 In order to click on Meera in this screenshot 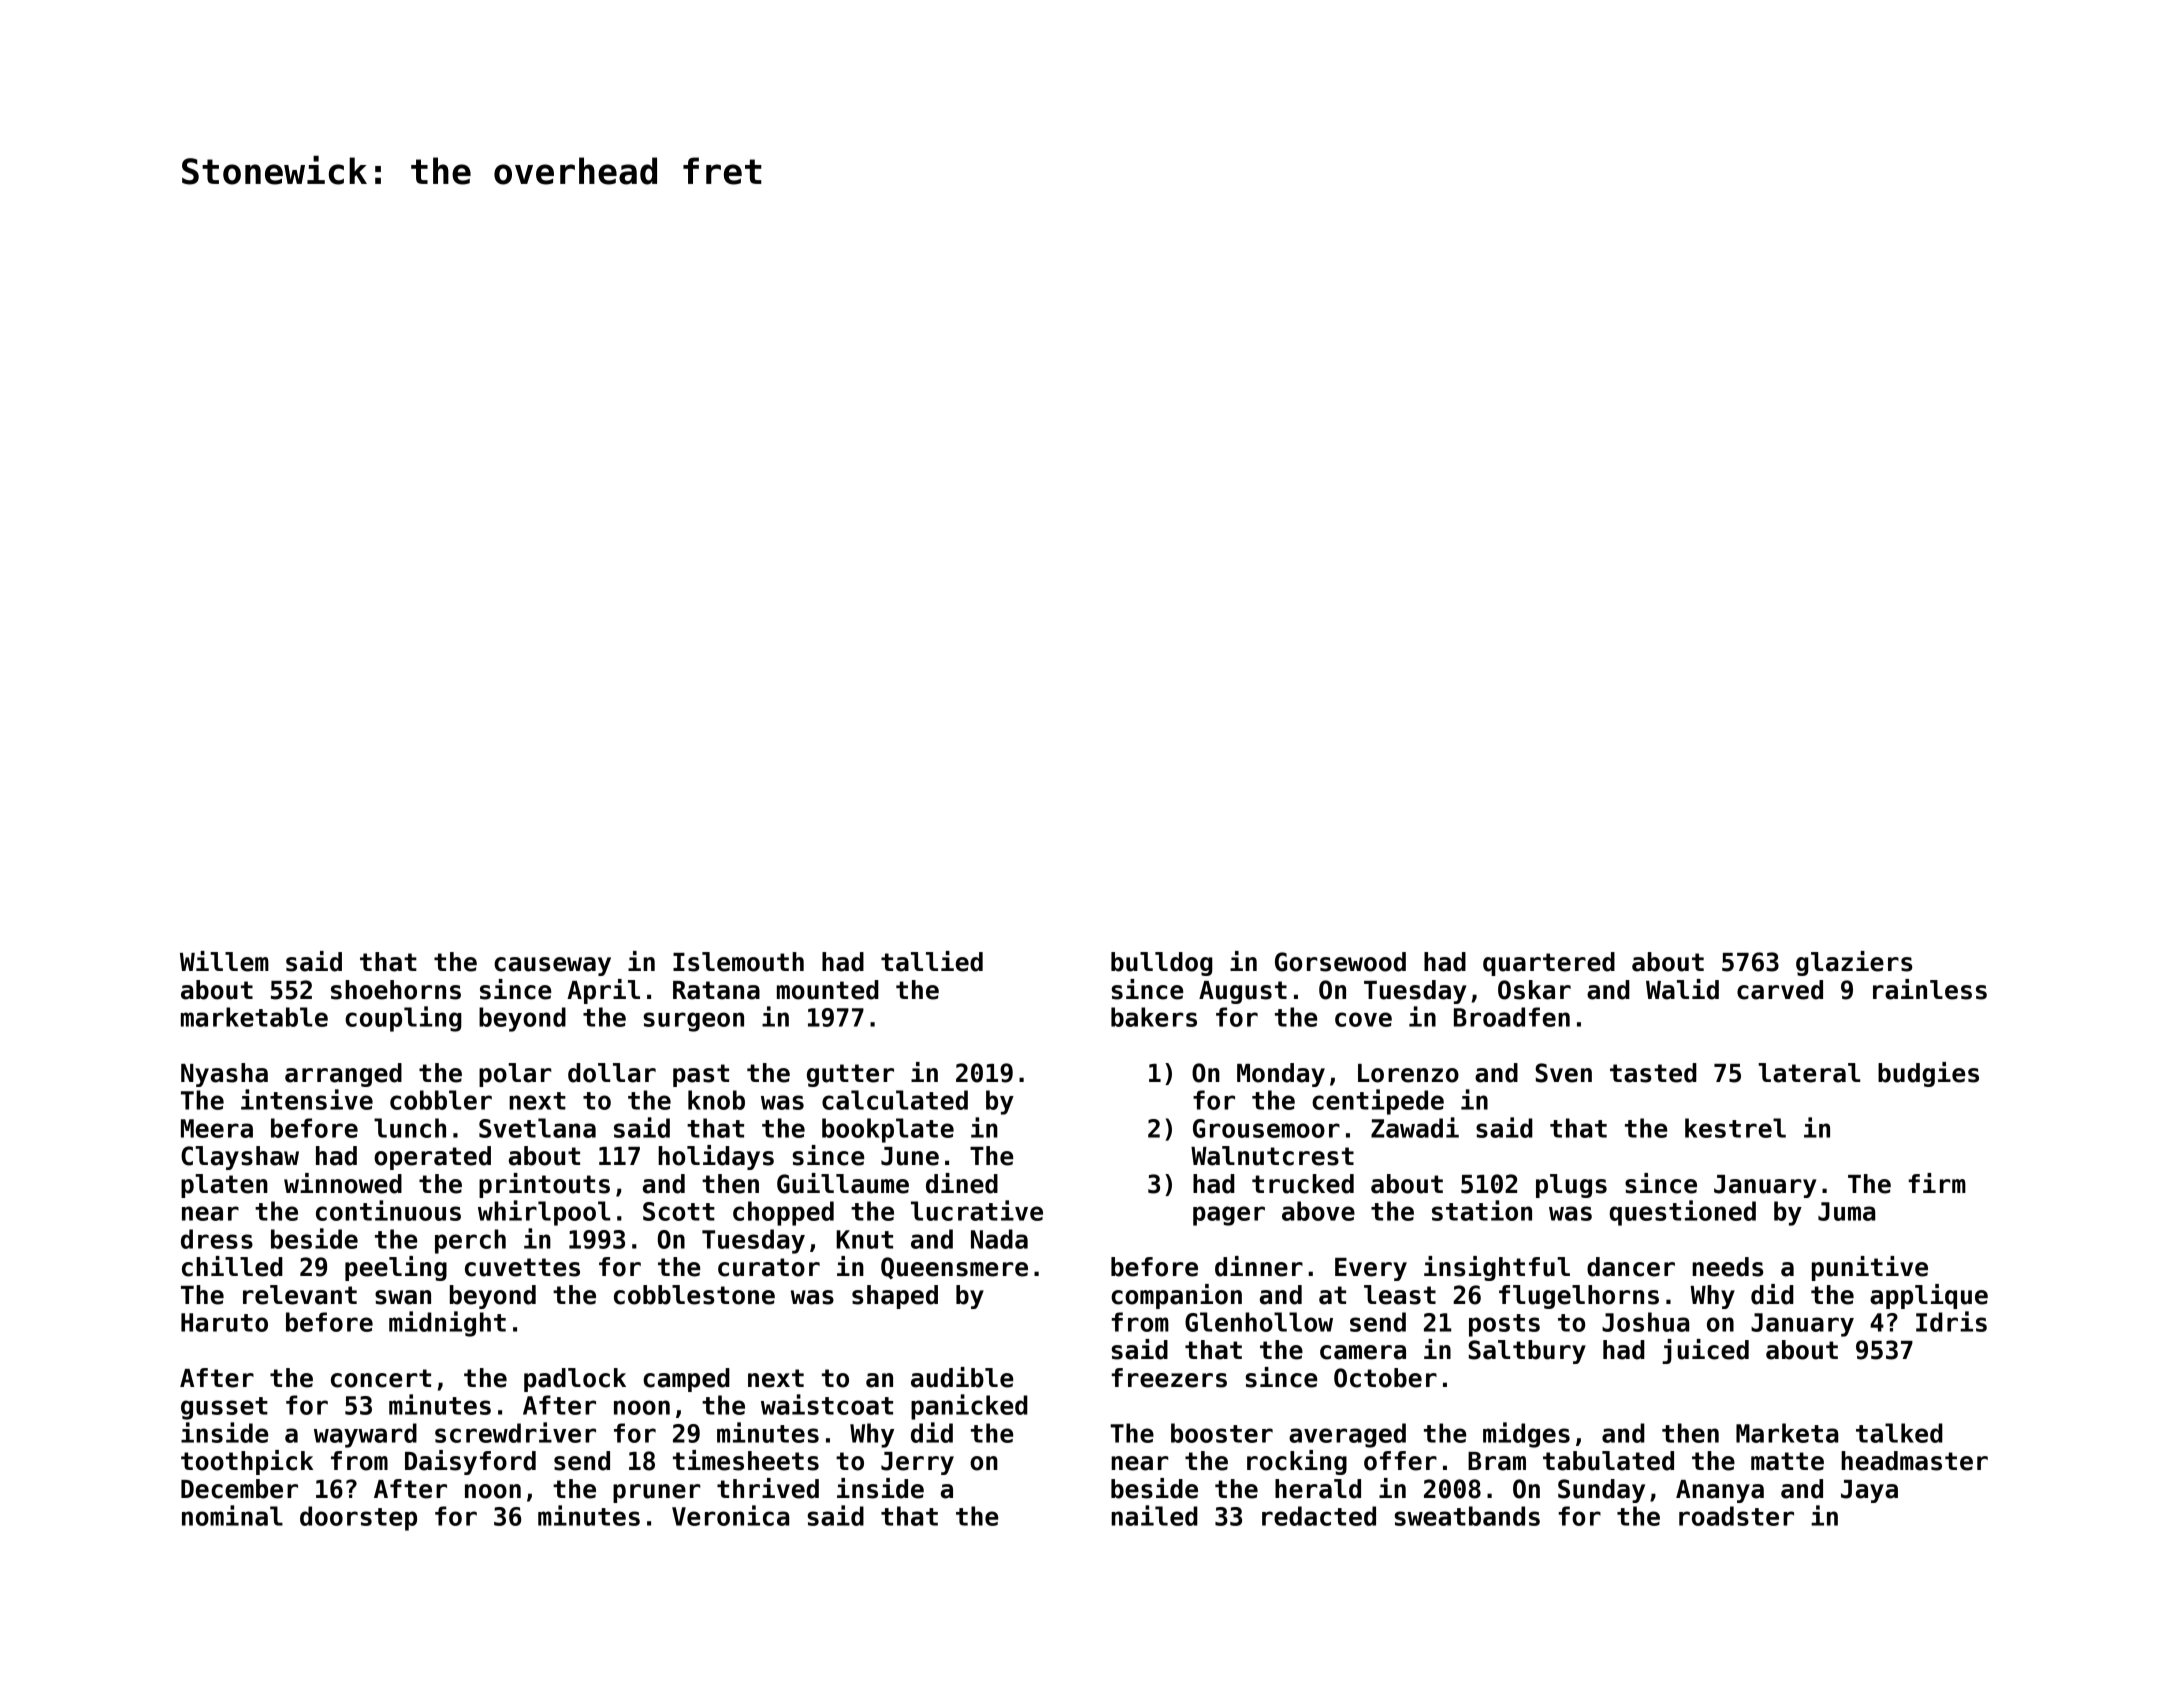, I will do `click(217, 1128)`.
